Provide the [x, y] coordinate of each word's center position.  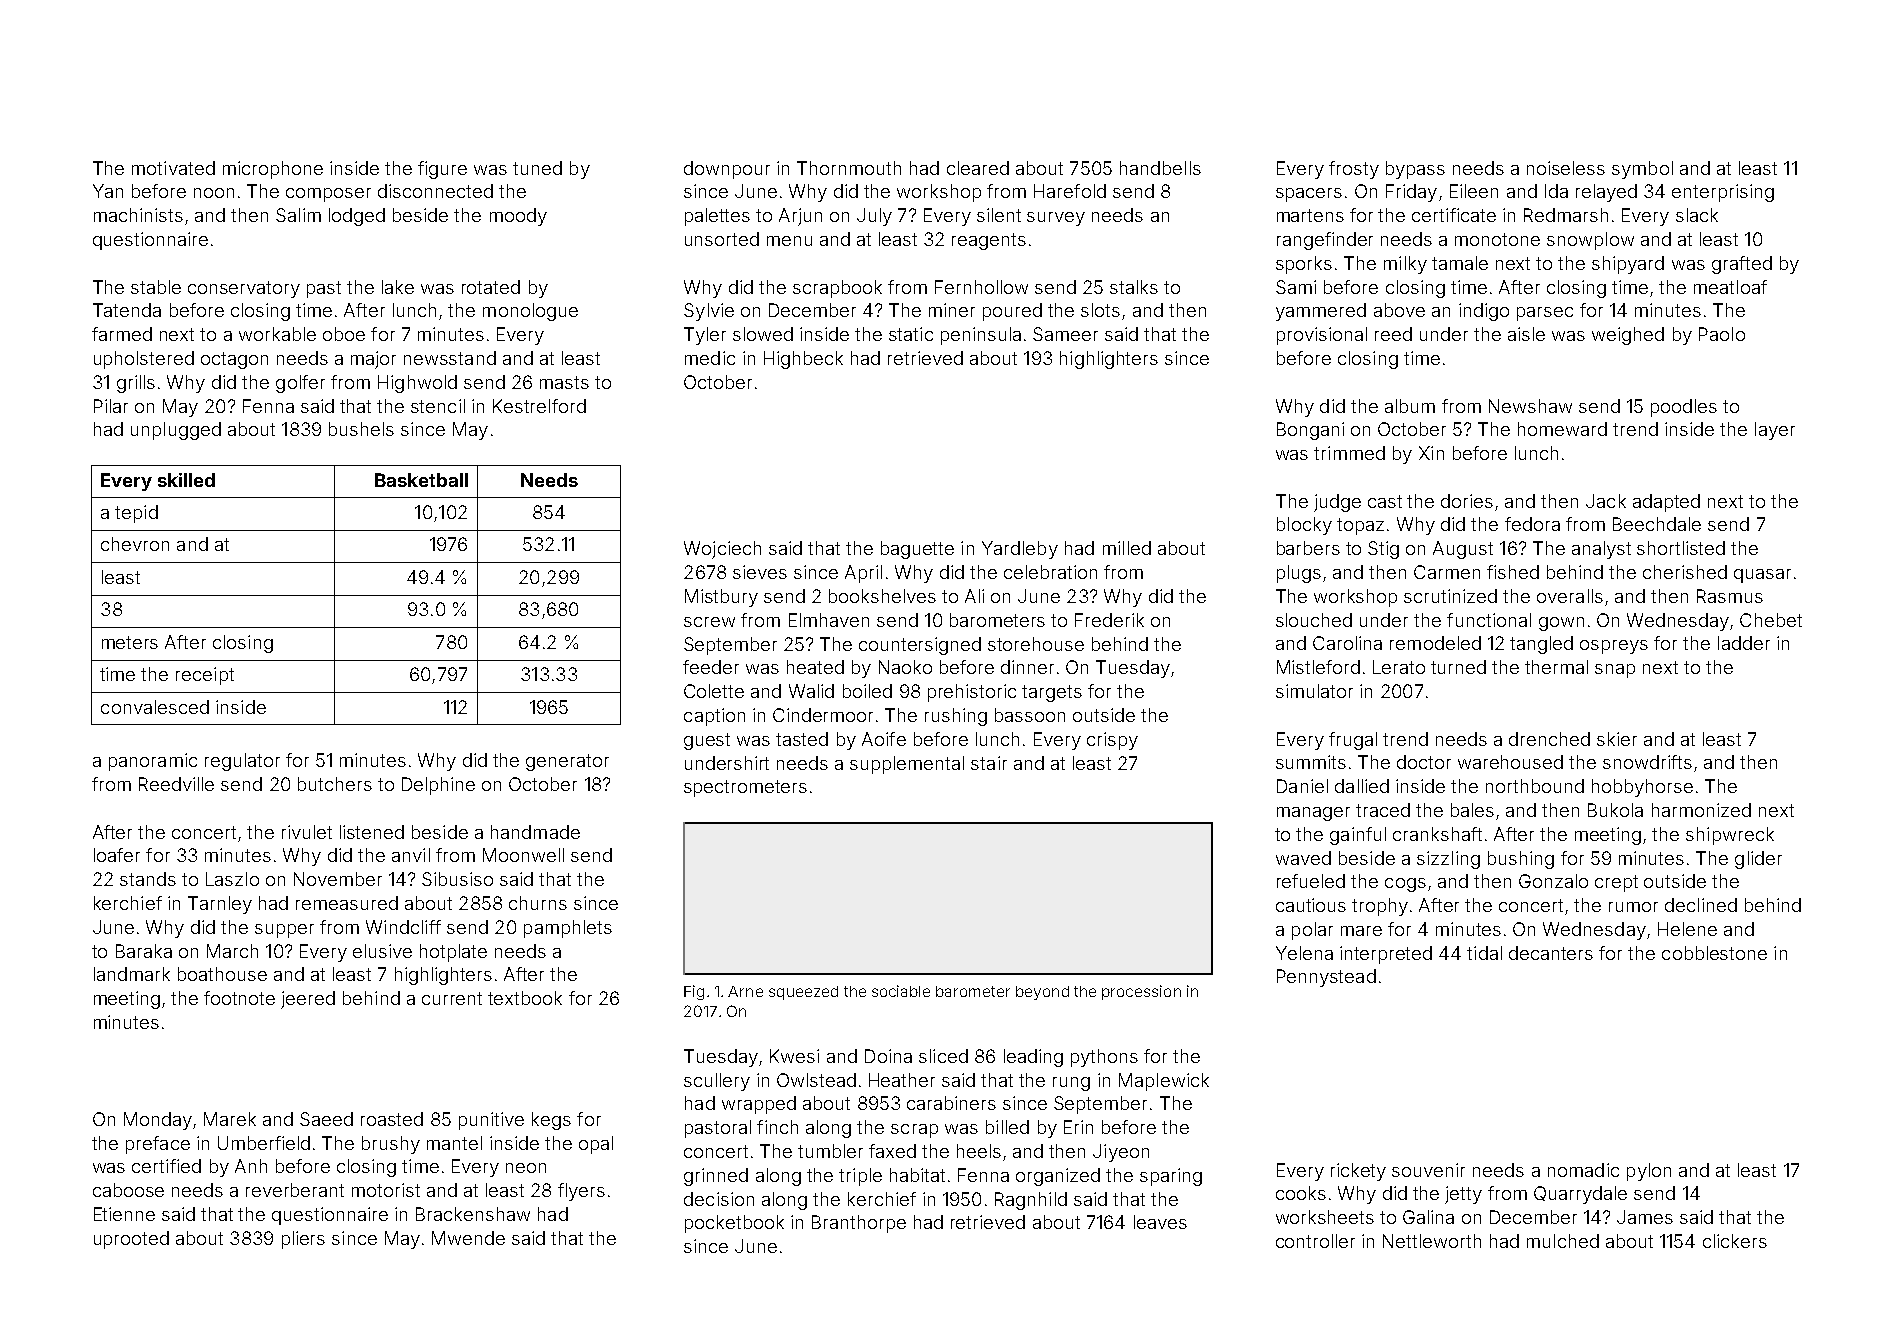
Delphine [438, 786]
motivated [173, 168]
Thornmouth [849, 168]
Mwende [468, 1238]
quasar [1762, 576]
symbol [1642, 170]
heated [815, 667]
